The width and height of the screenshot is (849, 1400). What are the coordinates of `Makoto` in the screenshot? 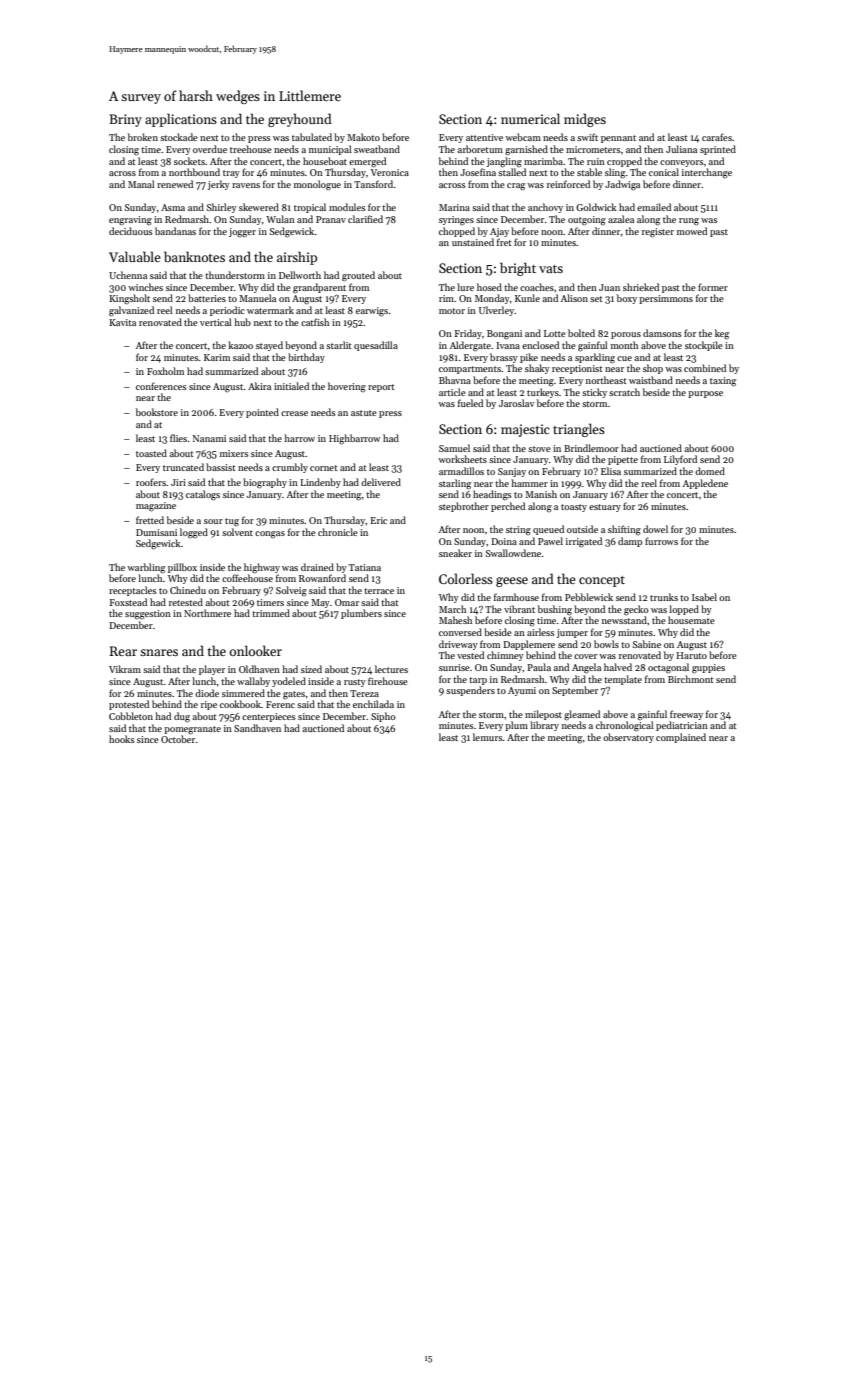 It's located at (363, 137).
